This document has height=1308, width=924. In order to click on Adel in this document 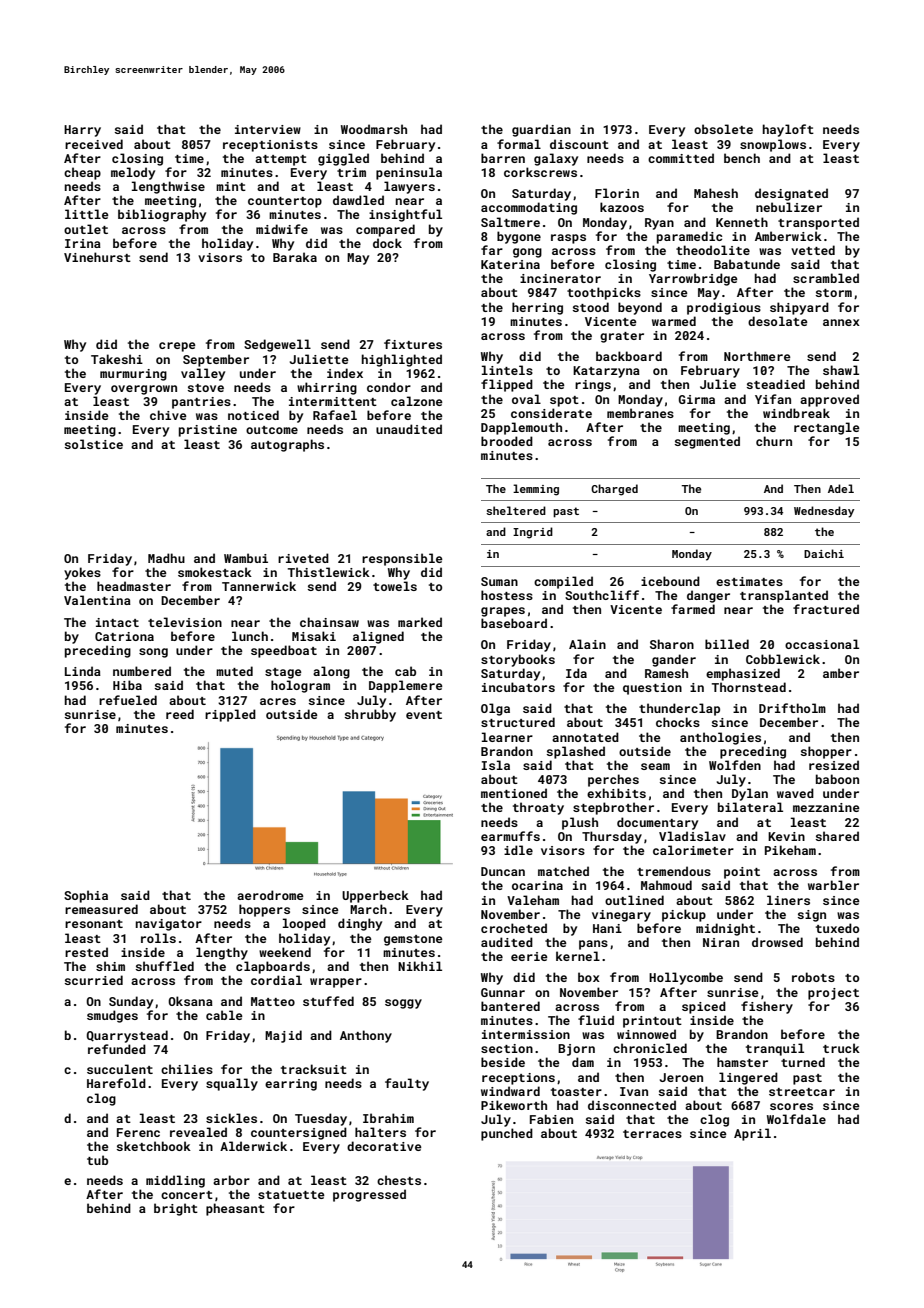, I will do `click(841, 488)`.
